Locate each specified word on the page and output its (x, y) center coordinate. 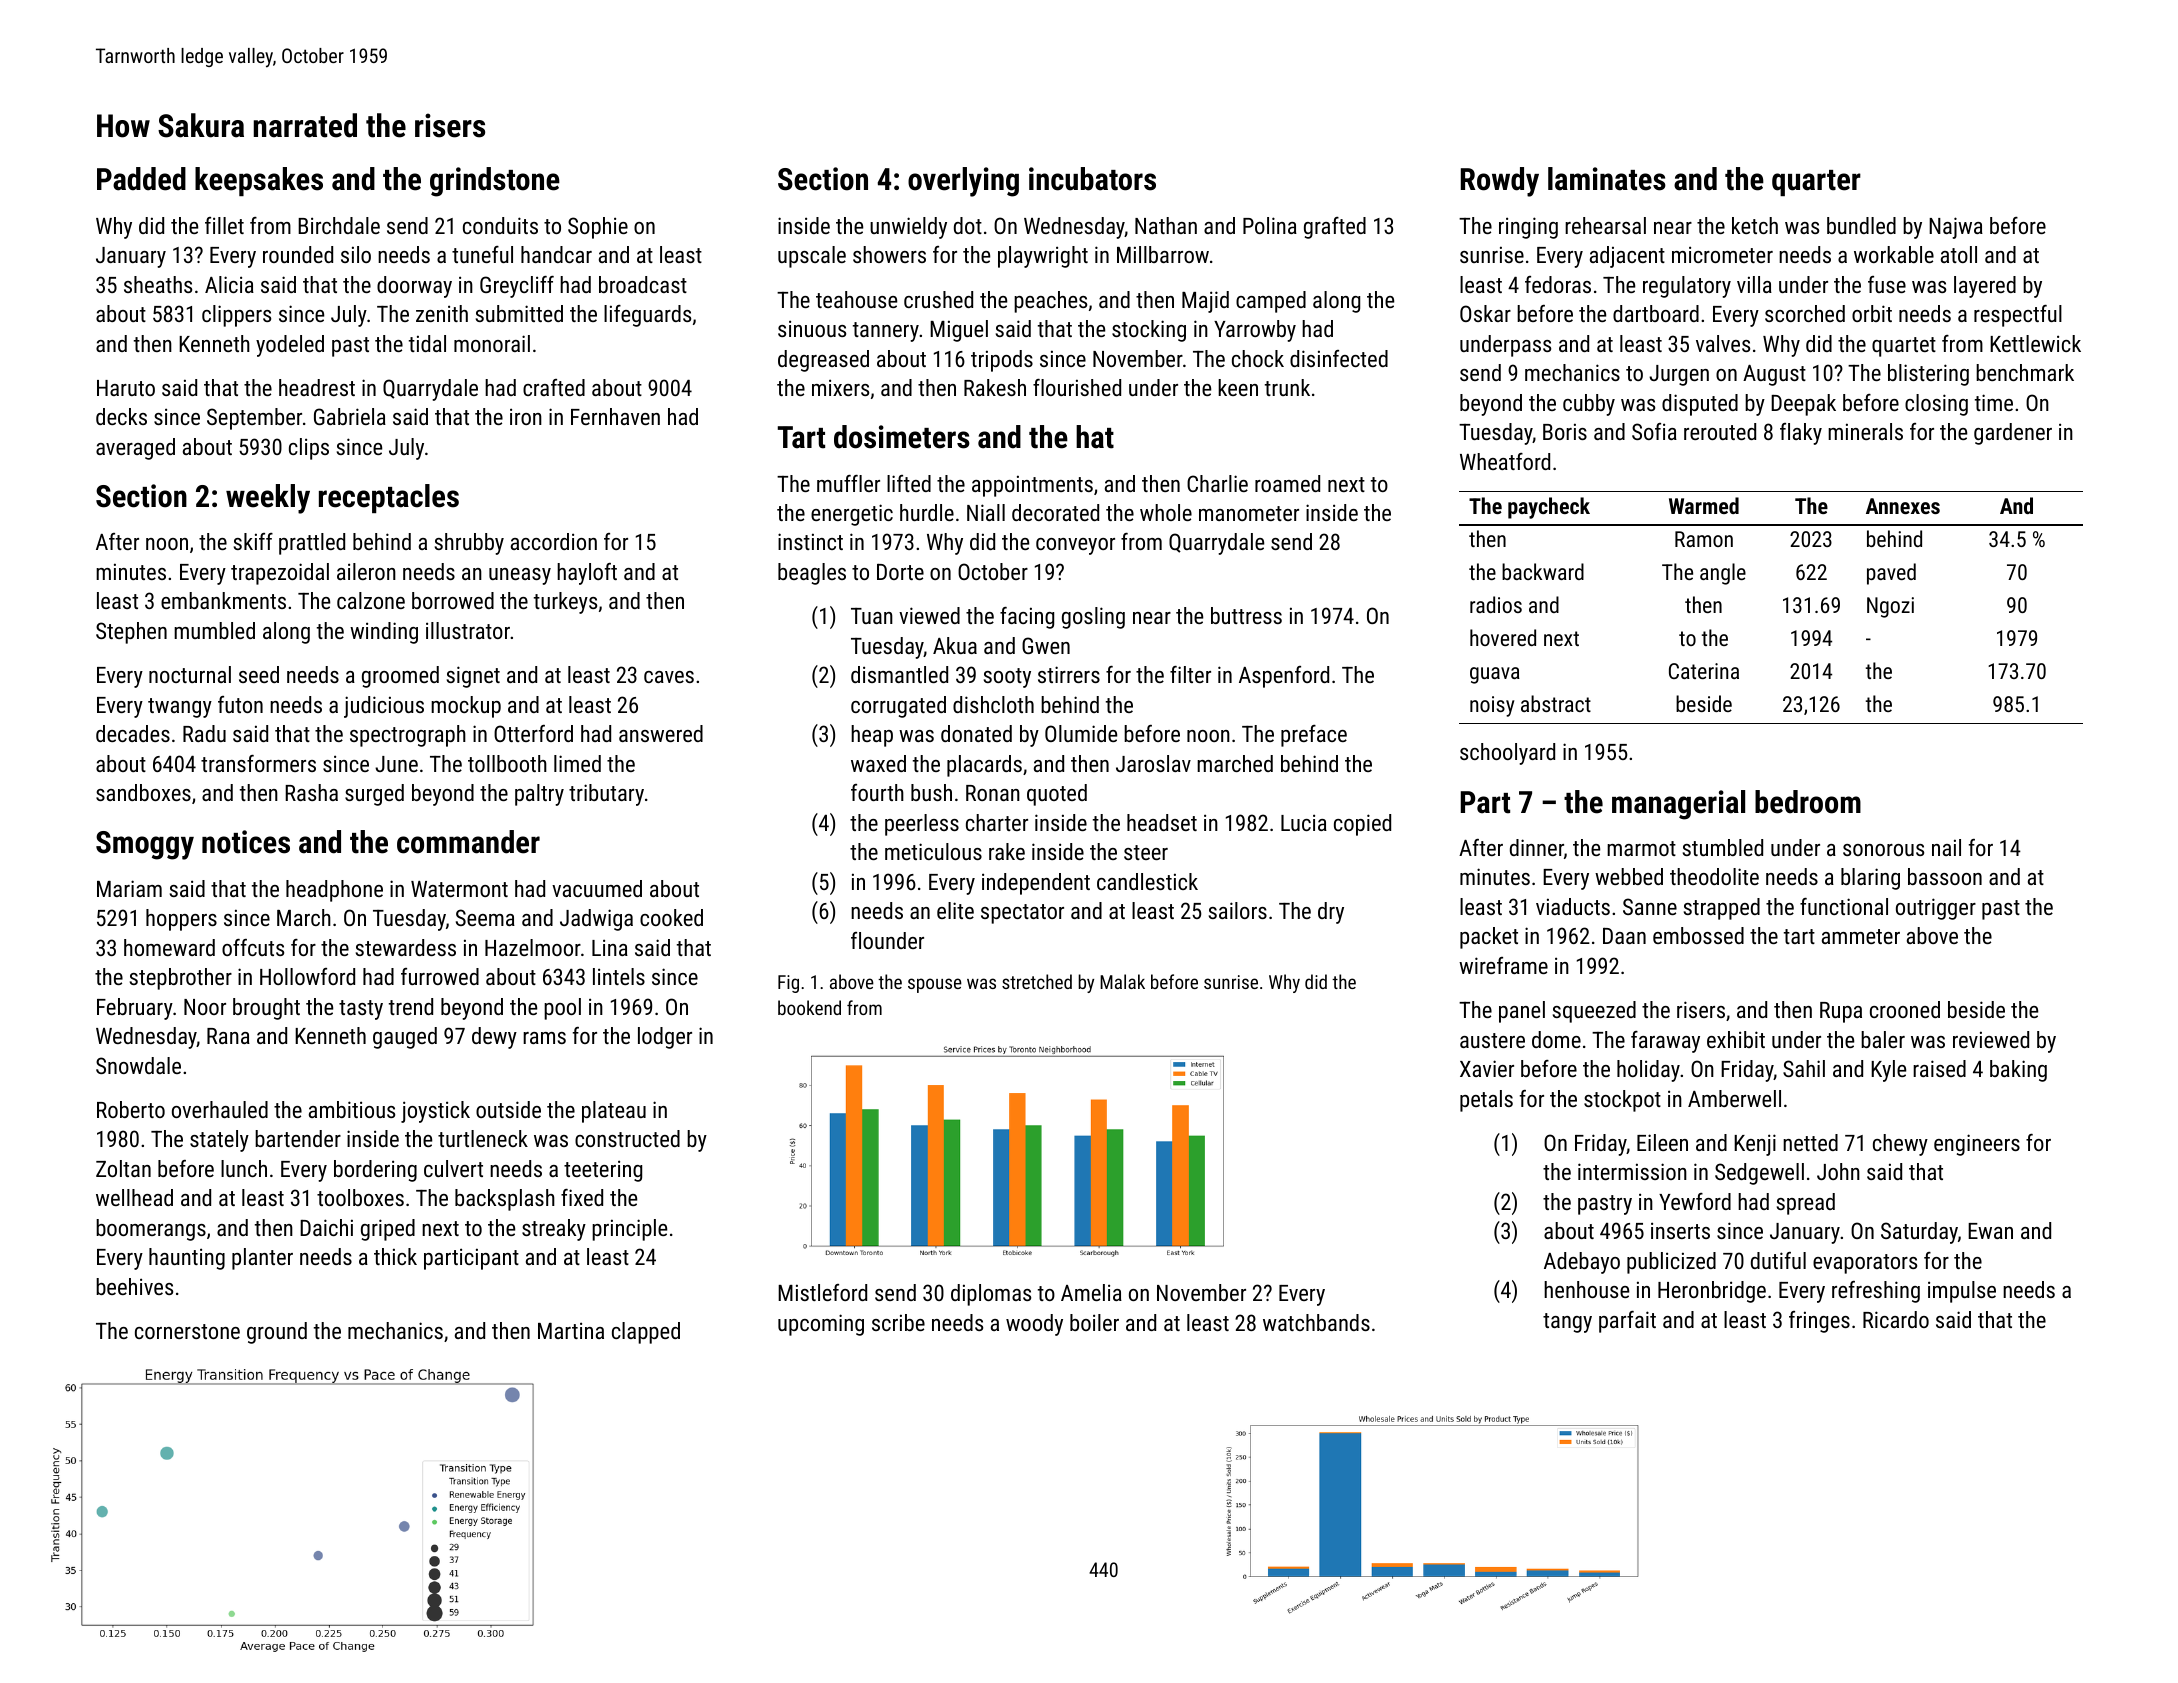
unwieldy (908, 228)
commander (468, 842)
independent (1036, 884)
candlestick (1147, 881)
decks (121, 416)
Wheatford (1505, 461)
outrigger (1936, 909)
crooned (1905, 1009)
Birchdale (339, 225)
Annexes (1903, 506)
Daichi (326, 1227)
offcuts (253, 947)
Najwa (1956, 228)
